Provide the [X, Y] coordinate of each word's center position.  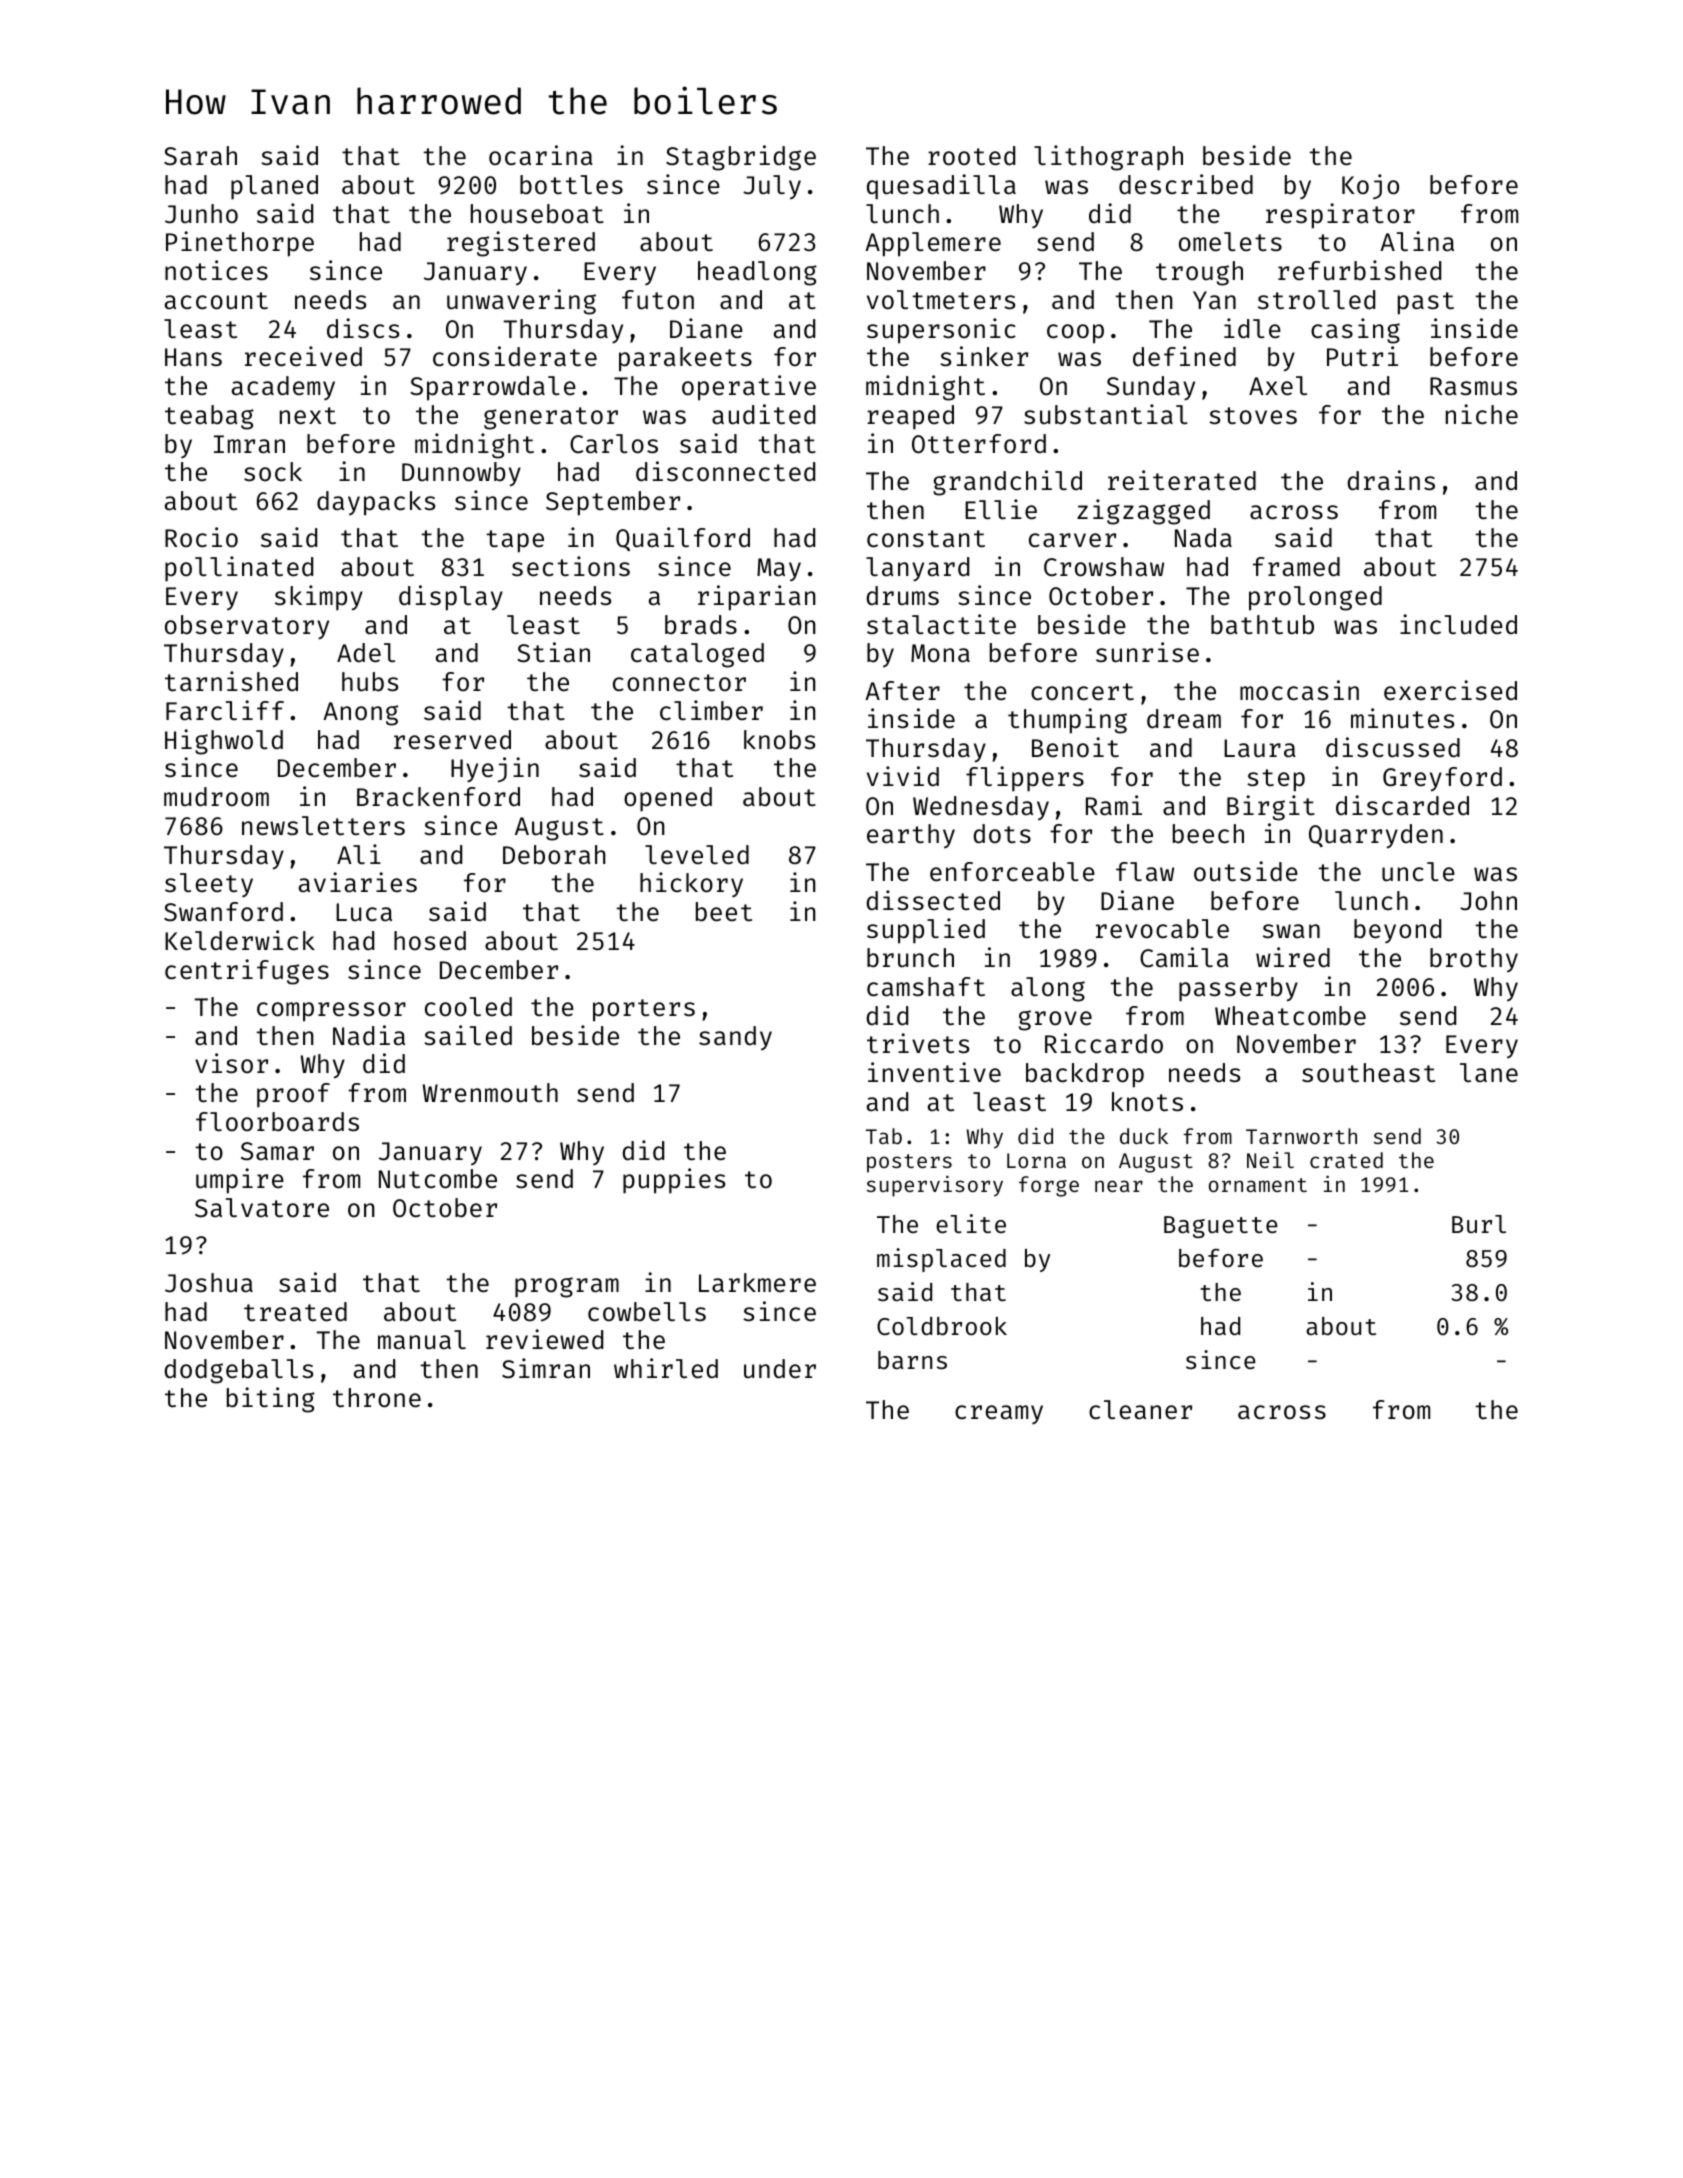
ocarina [541, 155]
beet [724, 912]
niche [1482, 414]
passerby [1238, 989]
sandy [735, 1038]
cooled [468, 1007]
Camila [1184, 957]
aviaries [358, 882]
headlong [757, 273]
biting [271, 1400]
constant [926, 539]
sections [571, 566]
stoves [1253, 416]
